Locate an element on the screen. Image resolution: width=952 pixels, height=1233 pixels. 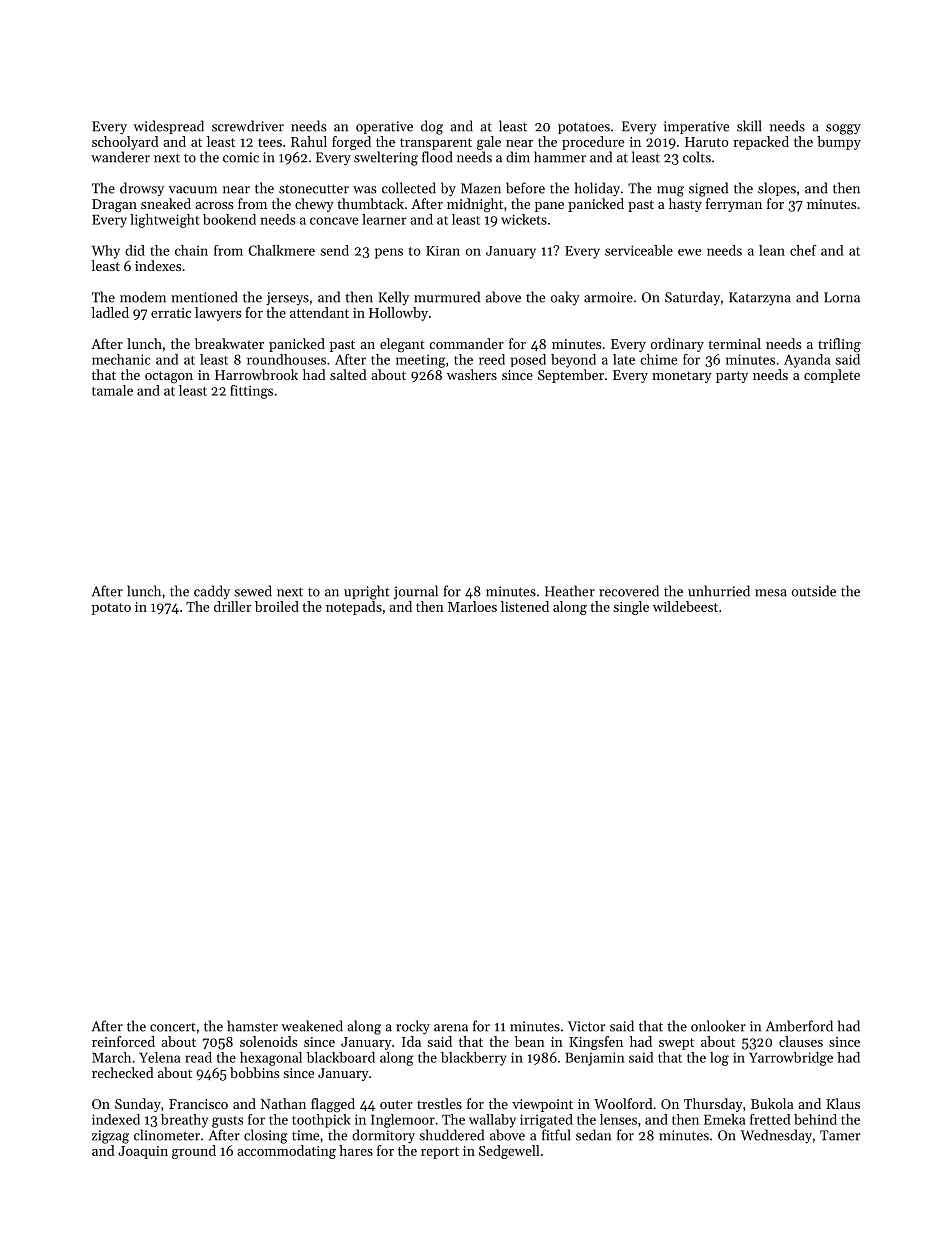
party is located at coordinates (732, 377).
